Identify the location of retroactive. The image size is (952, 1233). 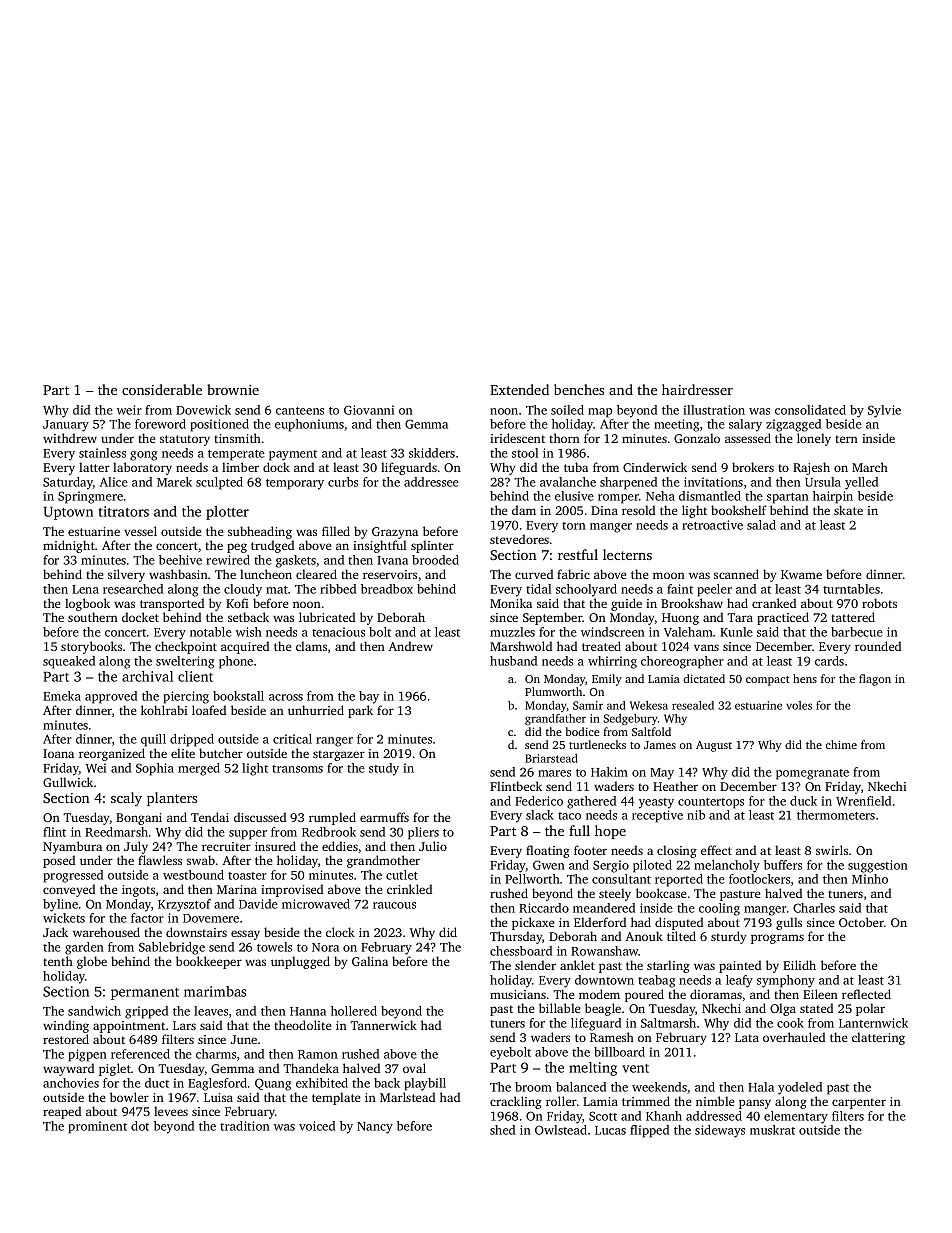
(712, 525).
